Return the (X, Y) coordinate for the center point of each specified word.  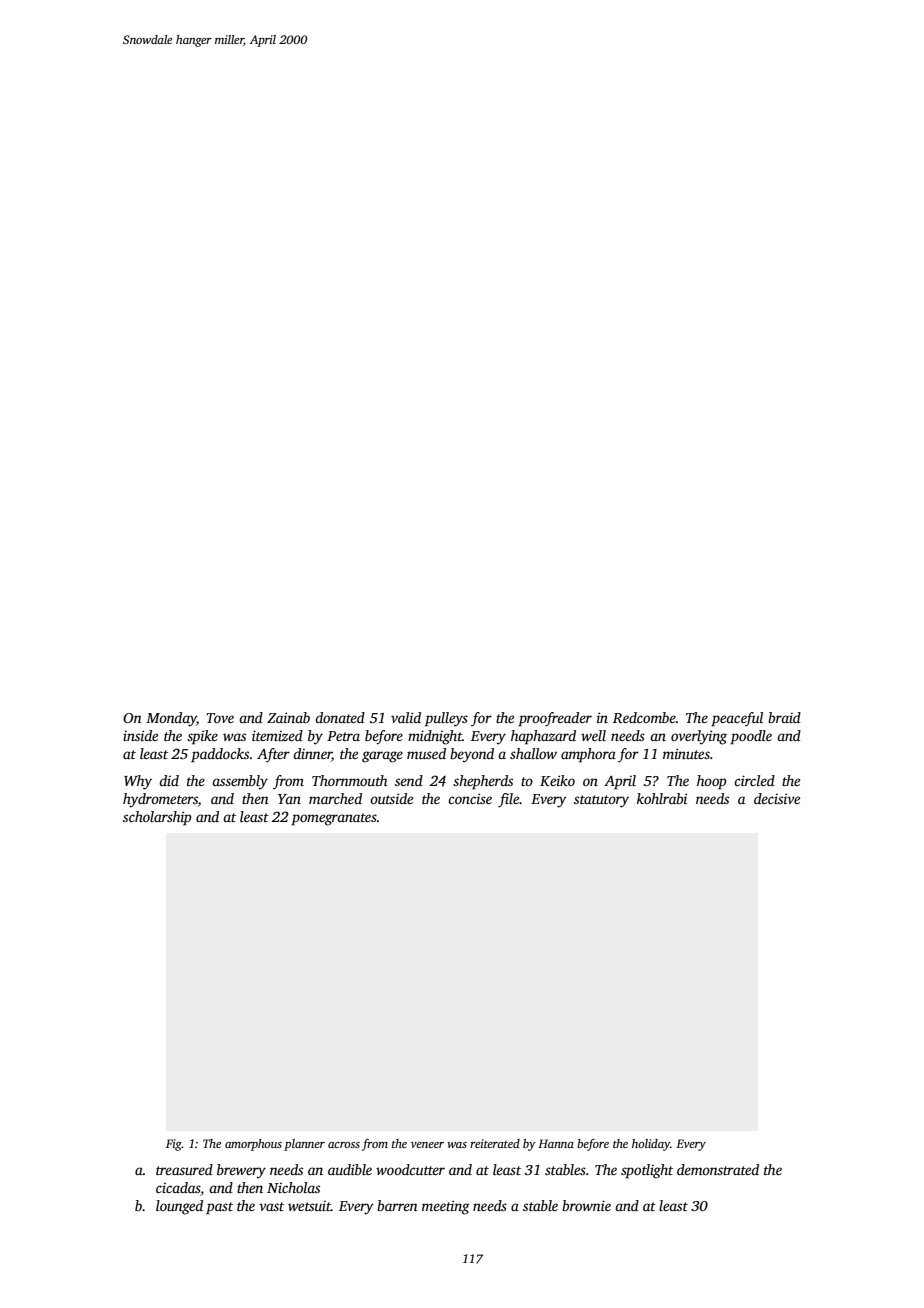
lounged (179, 1207)
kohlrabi (662, 798)
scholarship (157, 818)
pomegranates (334, 819)
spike (202, 737)
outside (391, 798)
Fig (174, 1145)
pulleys (446, 719)
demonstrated (718, 1169)
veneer (427, 1145)
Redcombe (644, 717)
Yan (289, 799)
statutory (601, 801)
